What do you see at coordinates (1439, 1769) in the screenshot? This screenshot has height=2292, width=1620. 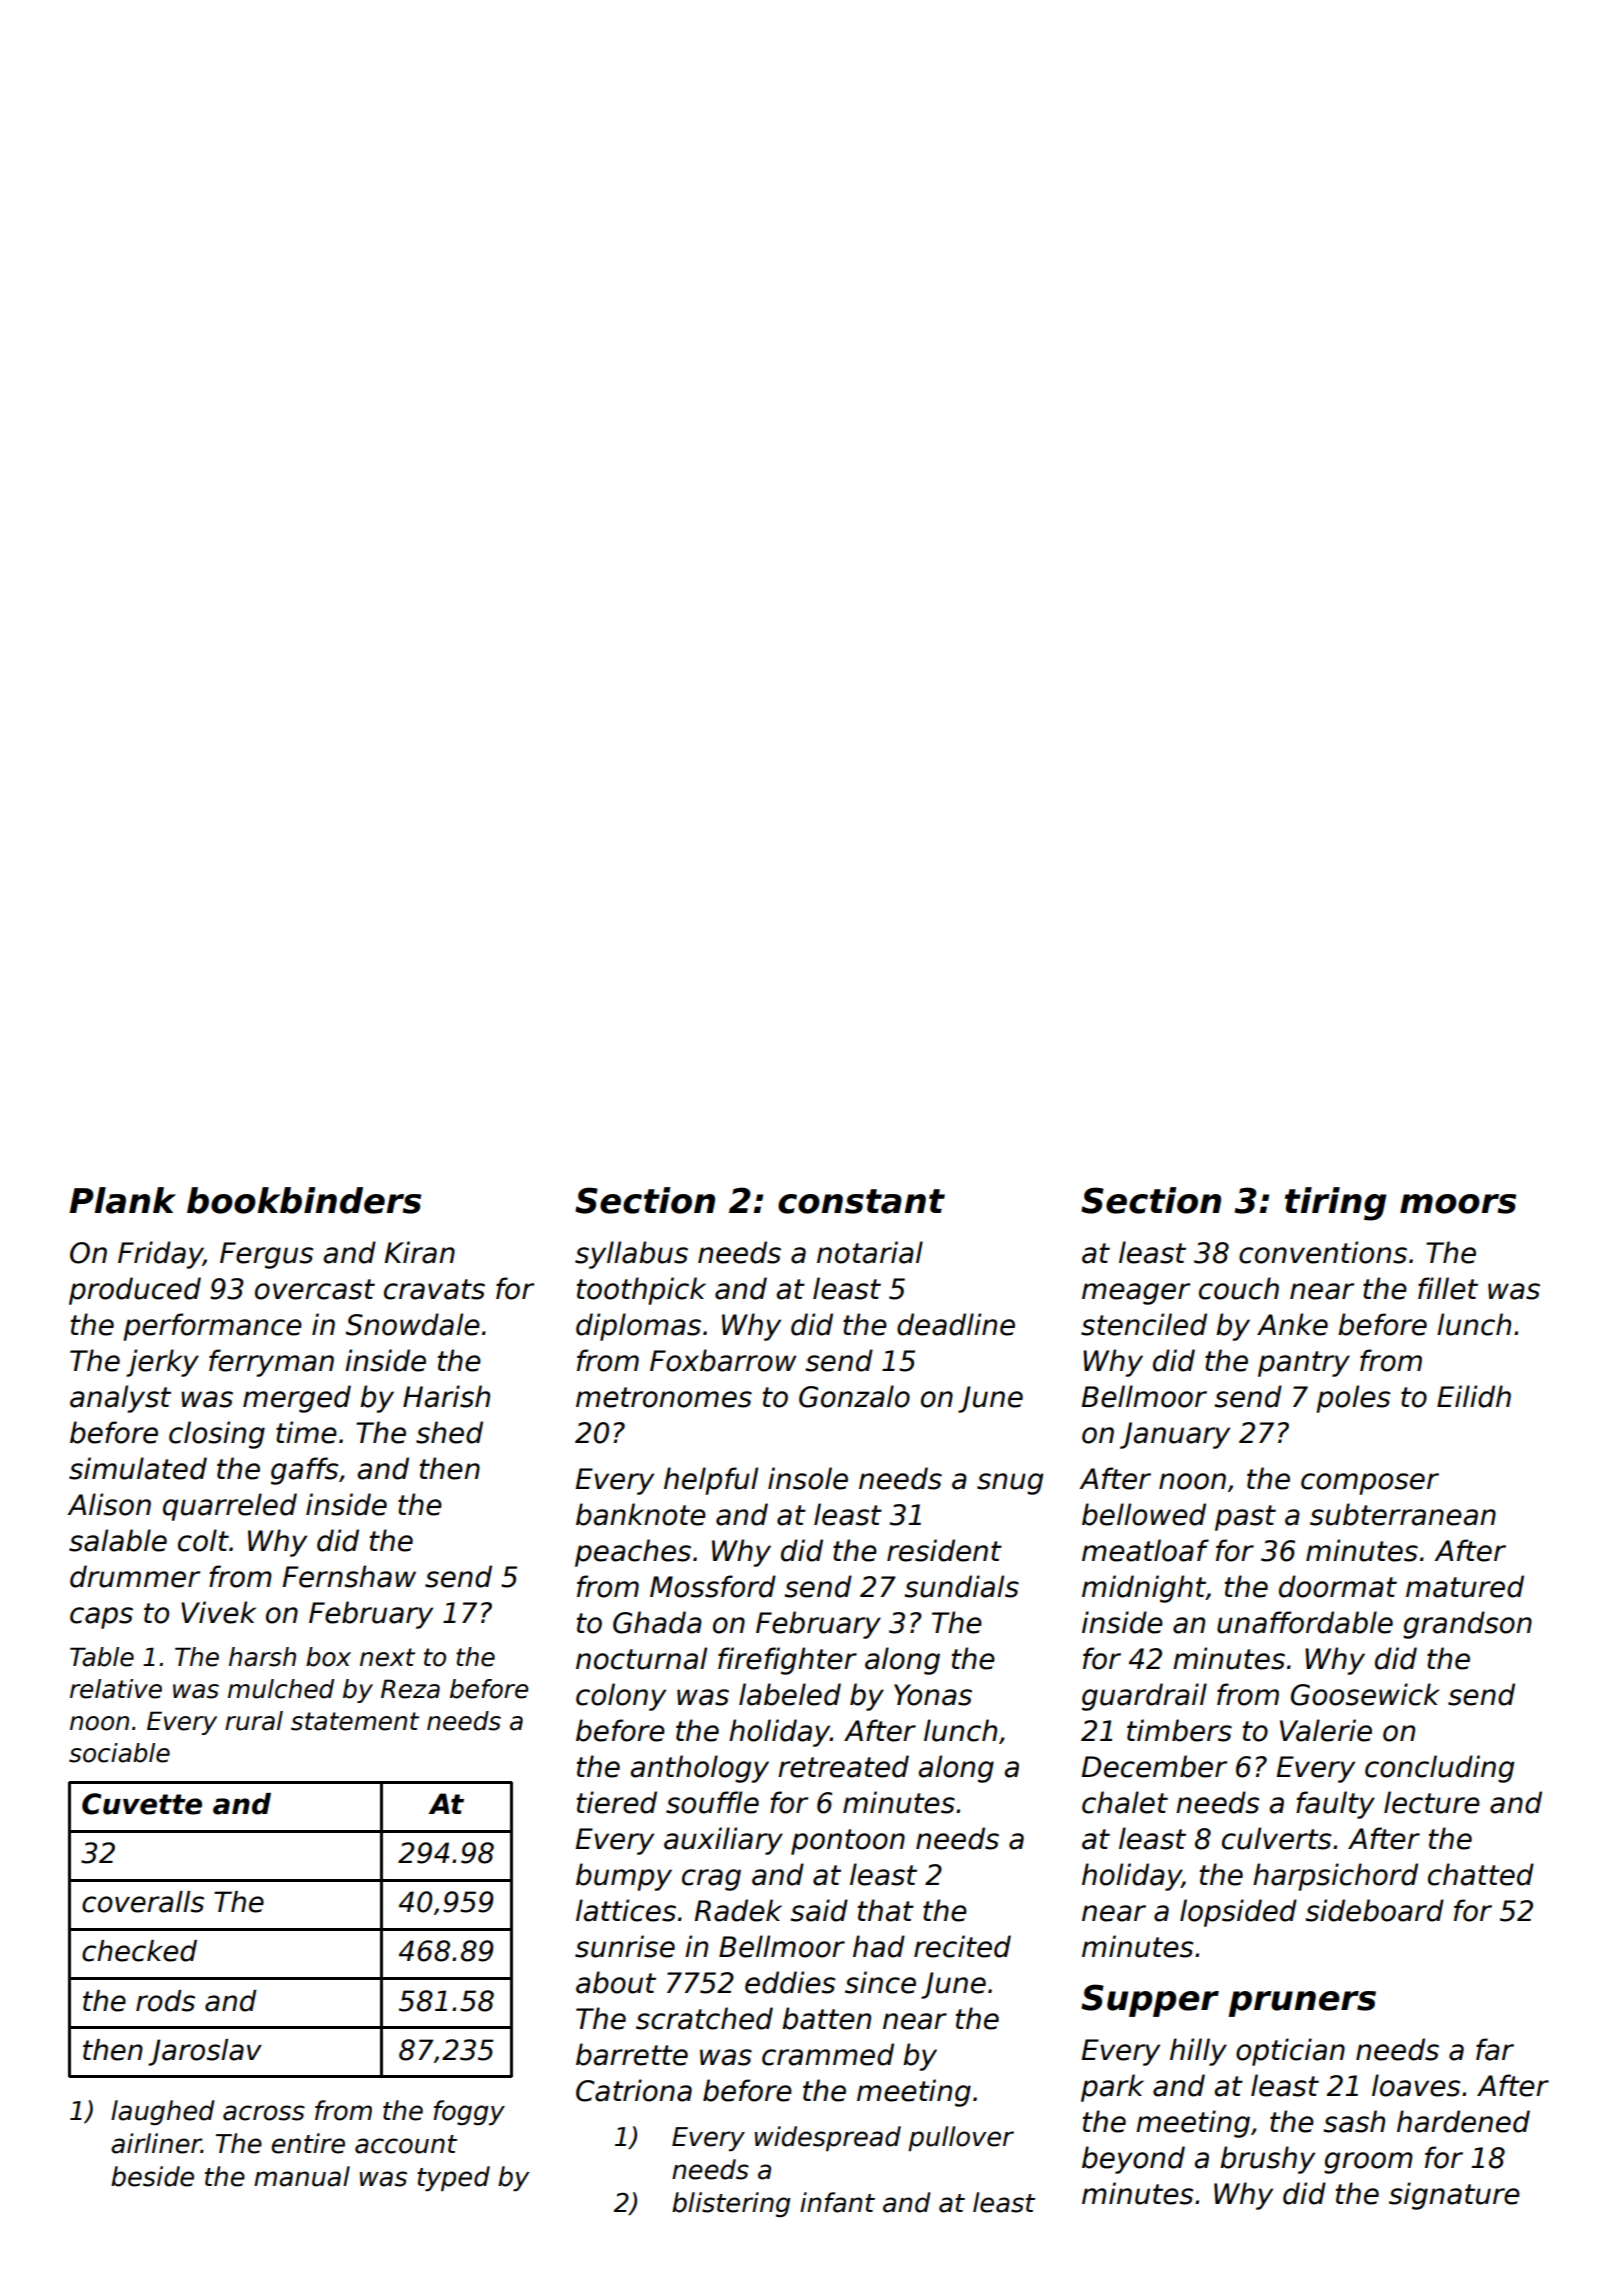 I see `concluding` at bounding box center [1439, 1769].
